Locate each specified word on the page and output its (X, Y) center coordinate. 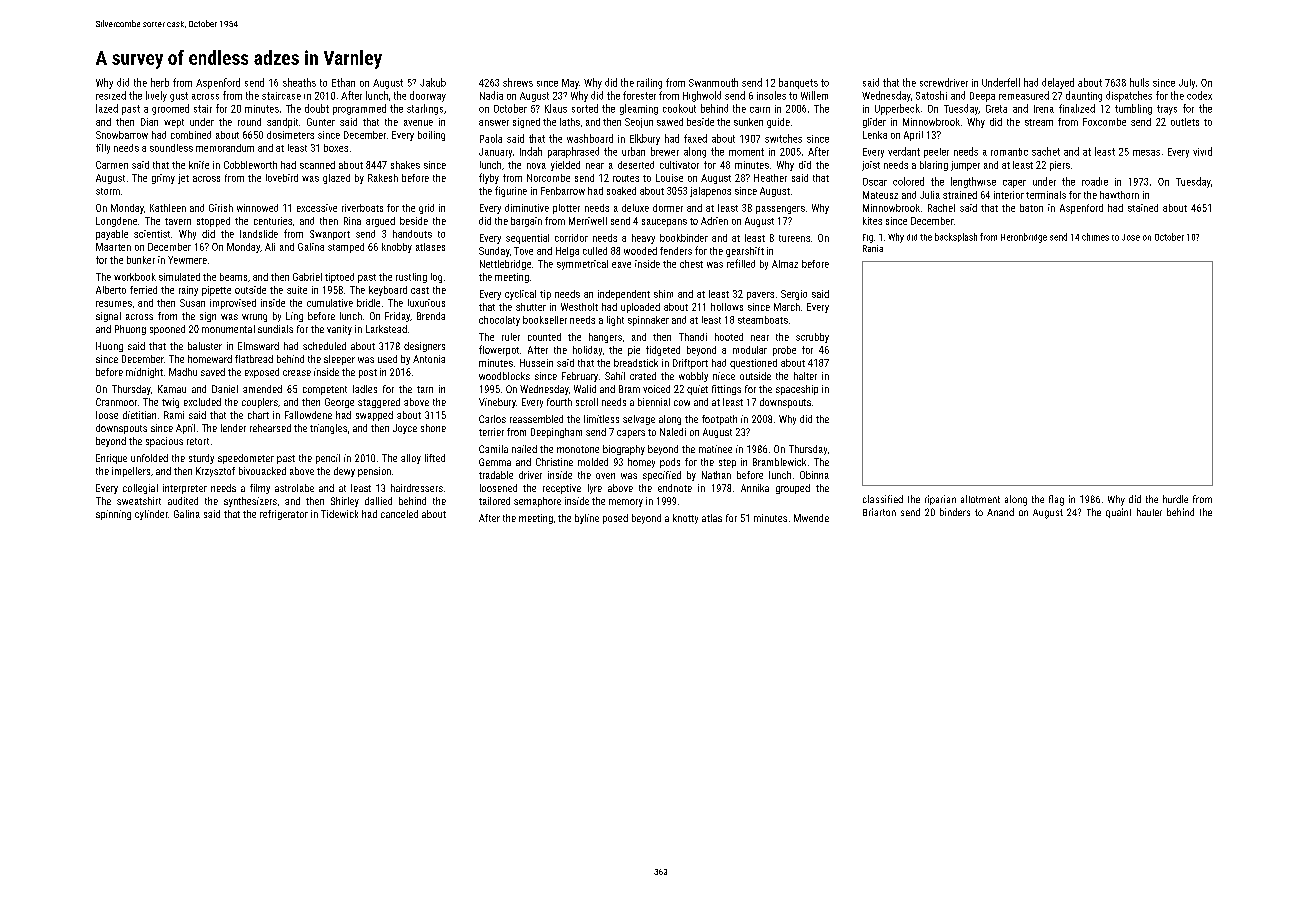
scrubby (812, 338)
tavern (178, 221)
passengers (780, 210)
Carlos (492, 419)
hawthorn (1119, 195)
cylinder (151, 515)
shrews (518, 82)
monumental (228, 329)
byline (587, 519)
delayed (1058, 83)
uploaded (640, 308)
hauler (1149, 512)
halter (805, 376)
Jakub (433, 82)
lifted (435, 458)
